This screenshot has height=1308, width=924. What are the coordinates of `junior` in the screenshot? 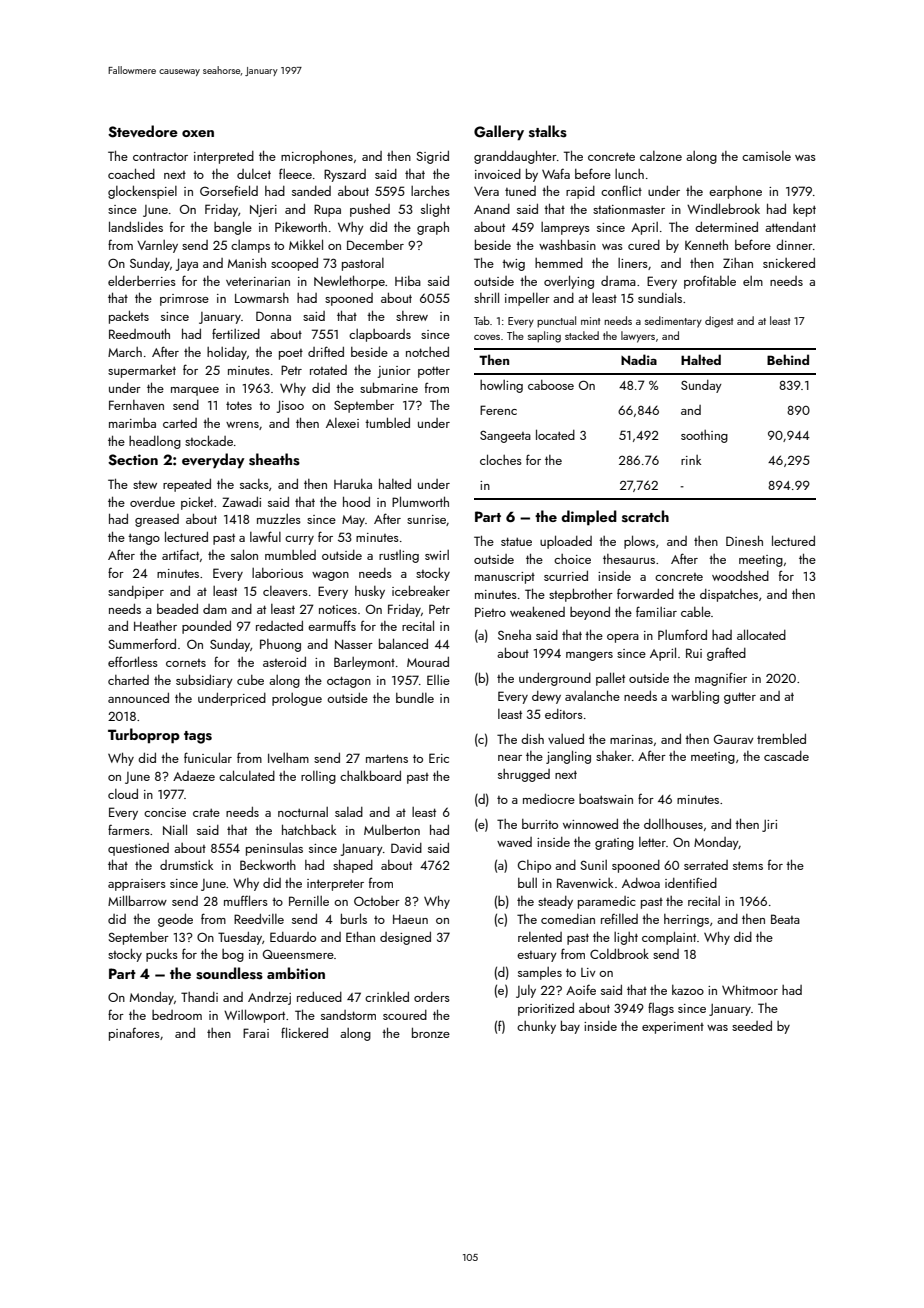 It's located at (394, 372).
